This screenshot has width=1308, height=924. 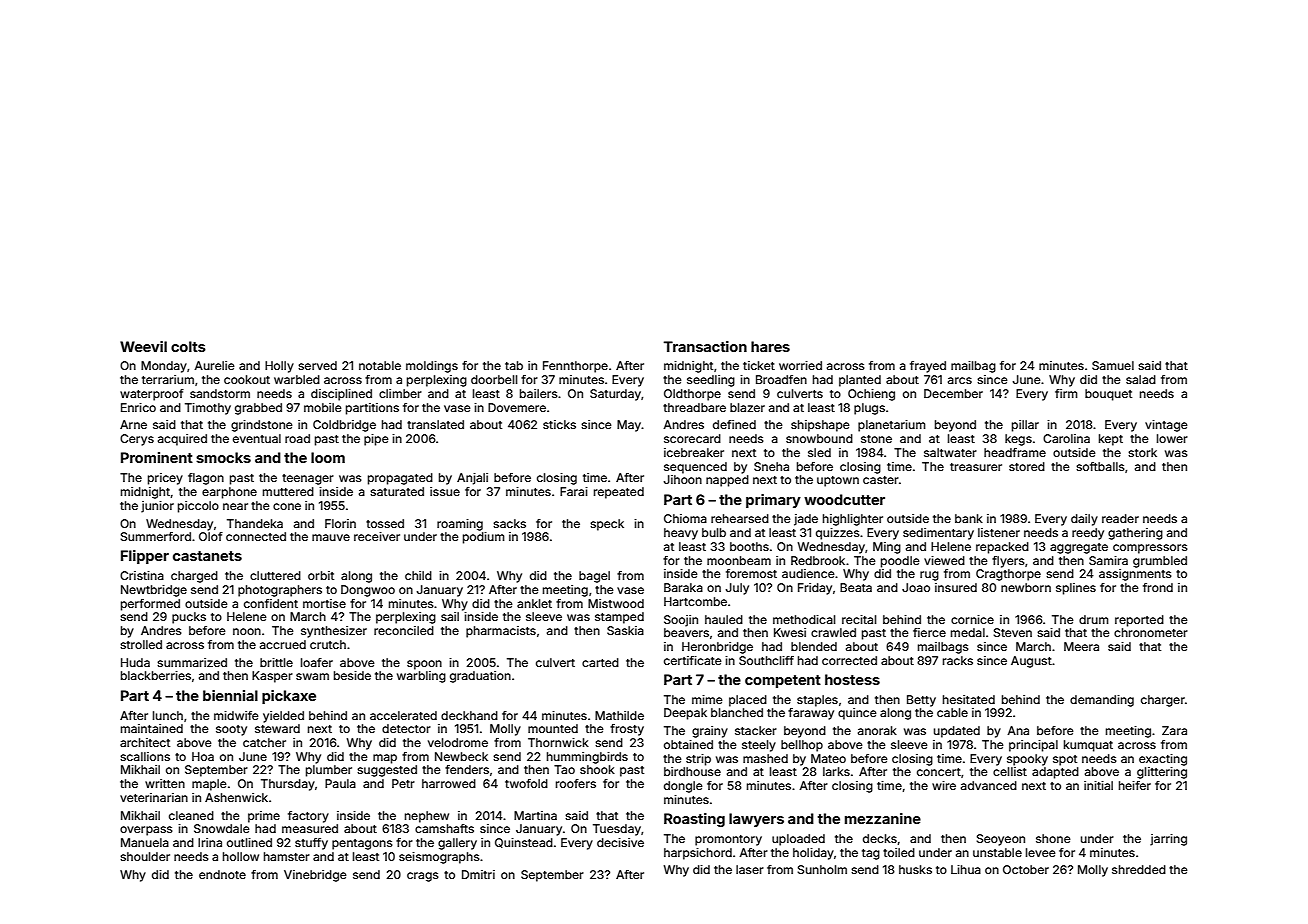 What do you see at coordinates (1141, 379) in the screenshot?
I see `salad` at bounding box center [1141, 379].
